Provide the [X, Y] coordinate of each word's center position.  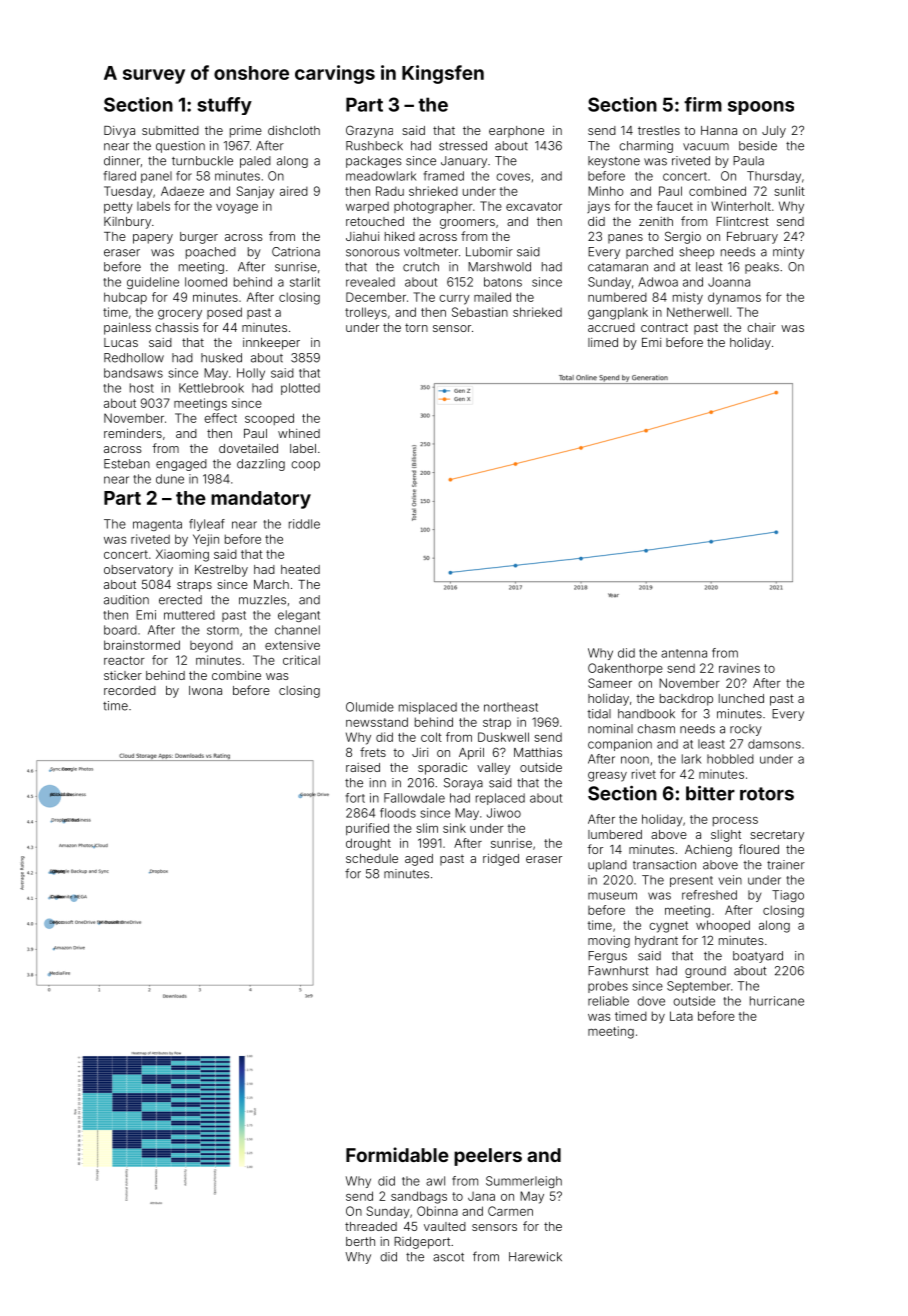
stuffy [224, 106]
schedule [372, 858]
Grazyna [369, 131]
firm [703, 104]
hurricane [777, 1001]
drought [368, 844]
